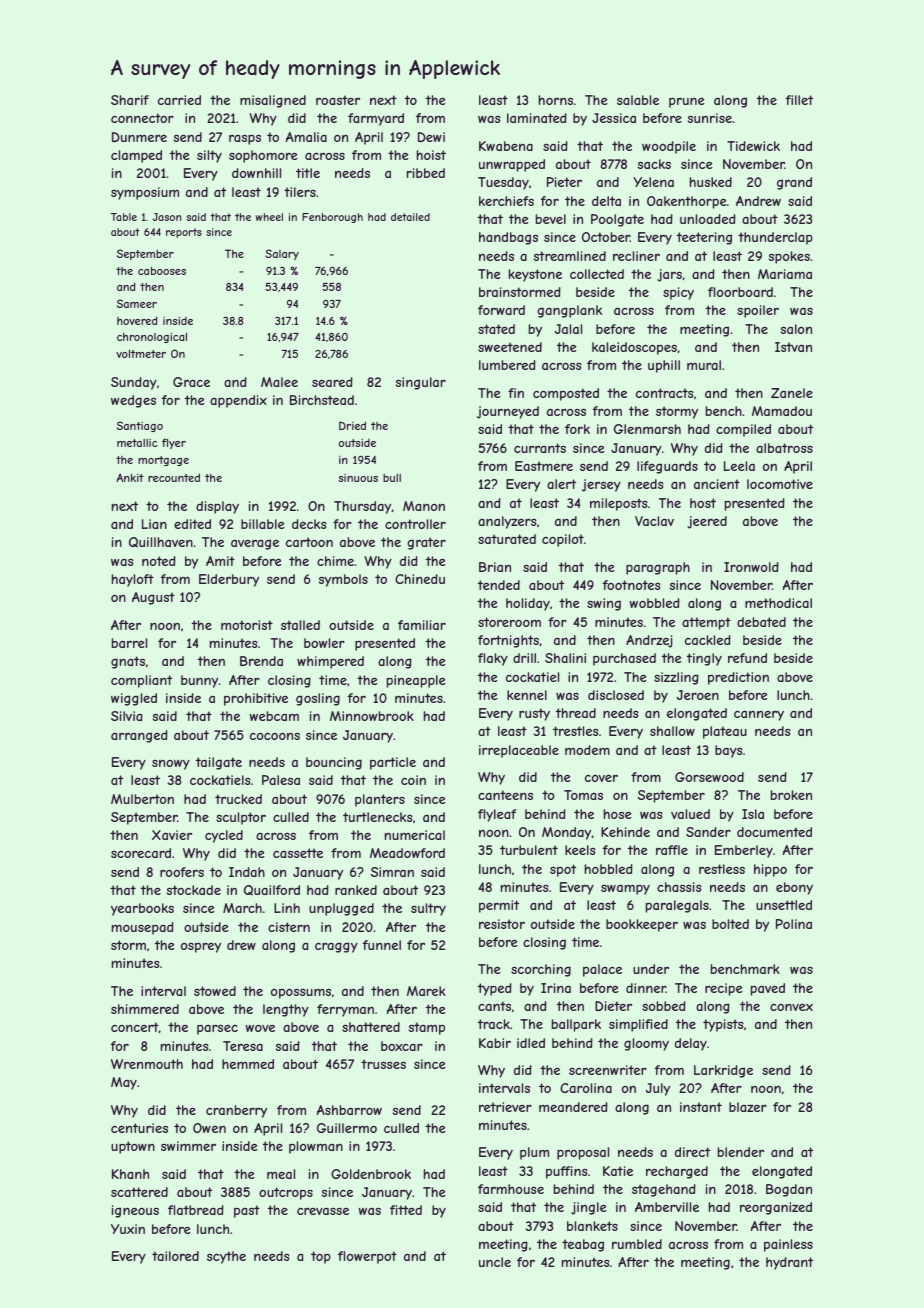 This screenshot has height=1308, width=924. I want to click on top, so click(321, 1257).
